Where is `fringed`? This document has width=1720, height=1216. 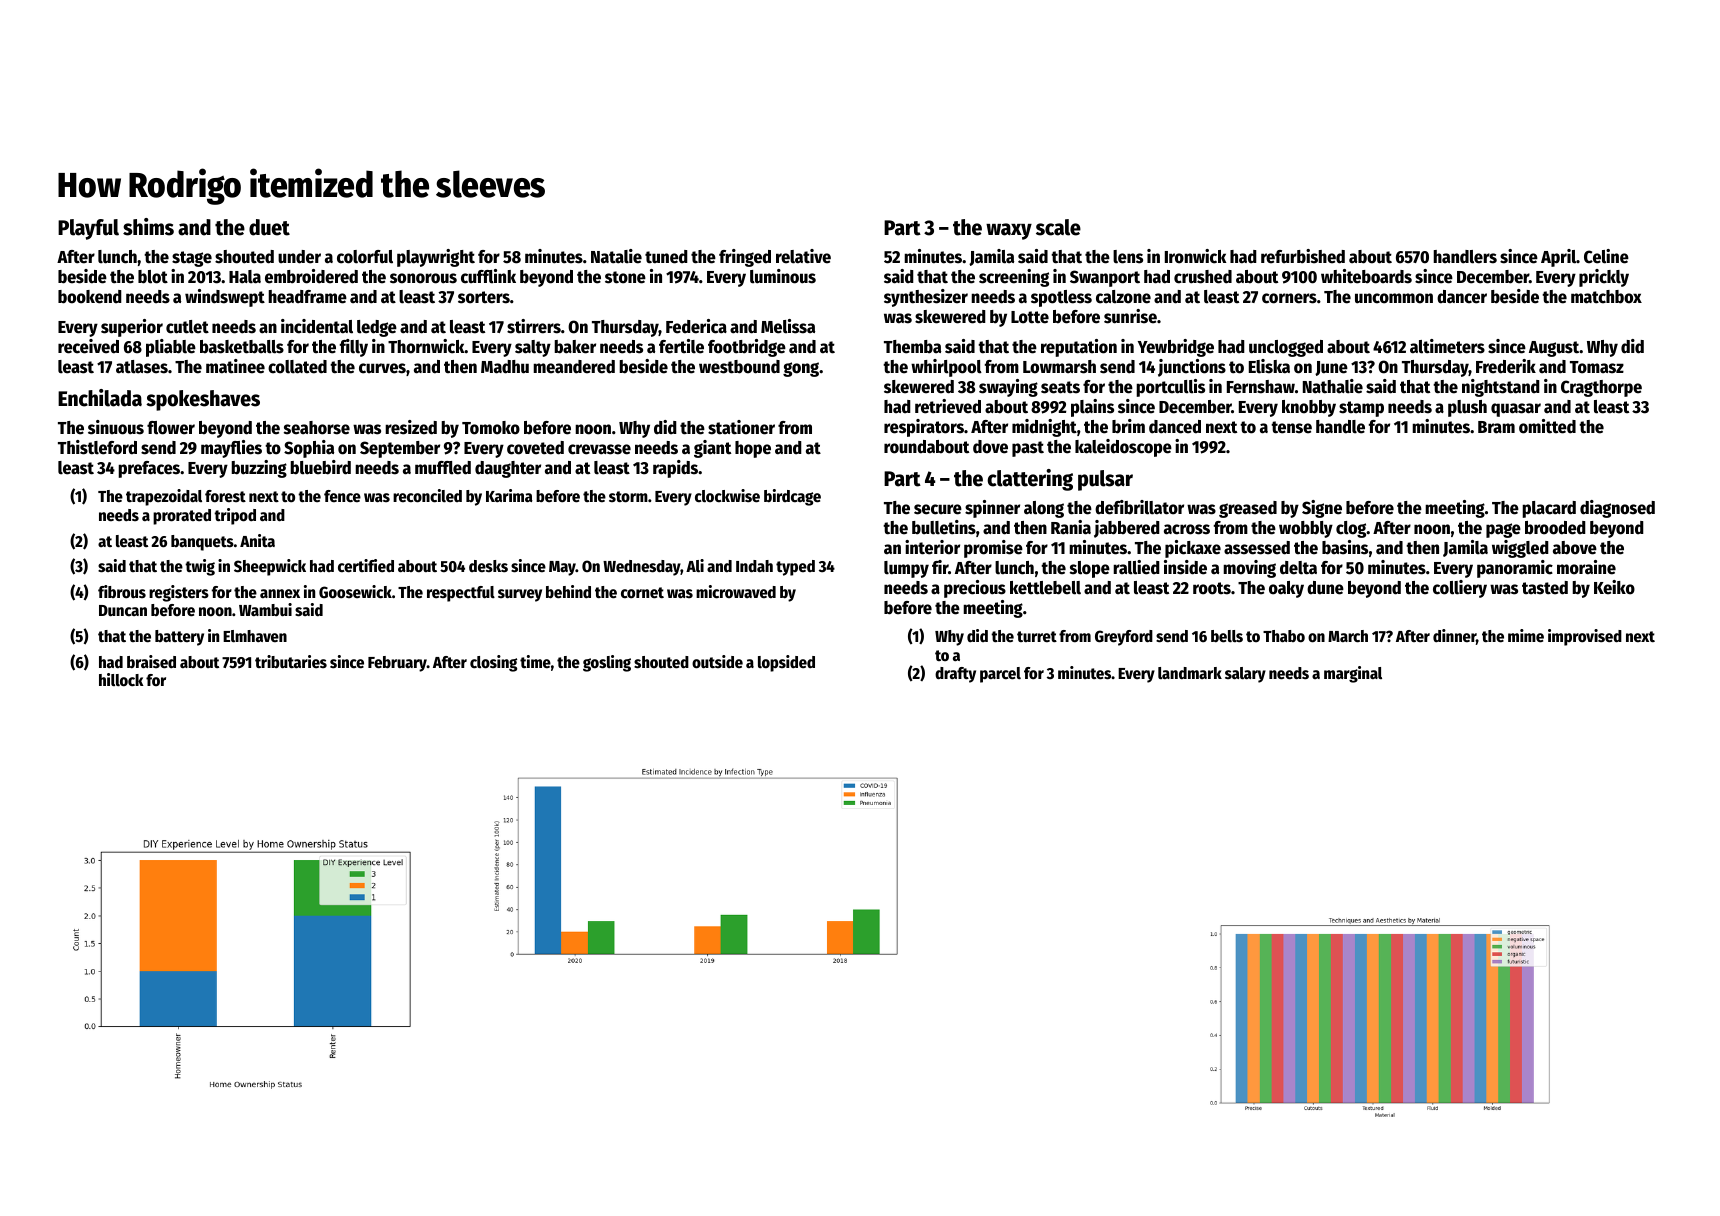 fringed is located at coordinates (745, 258).
